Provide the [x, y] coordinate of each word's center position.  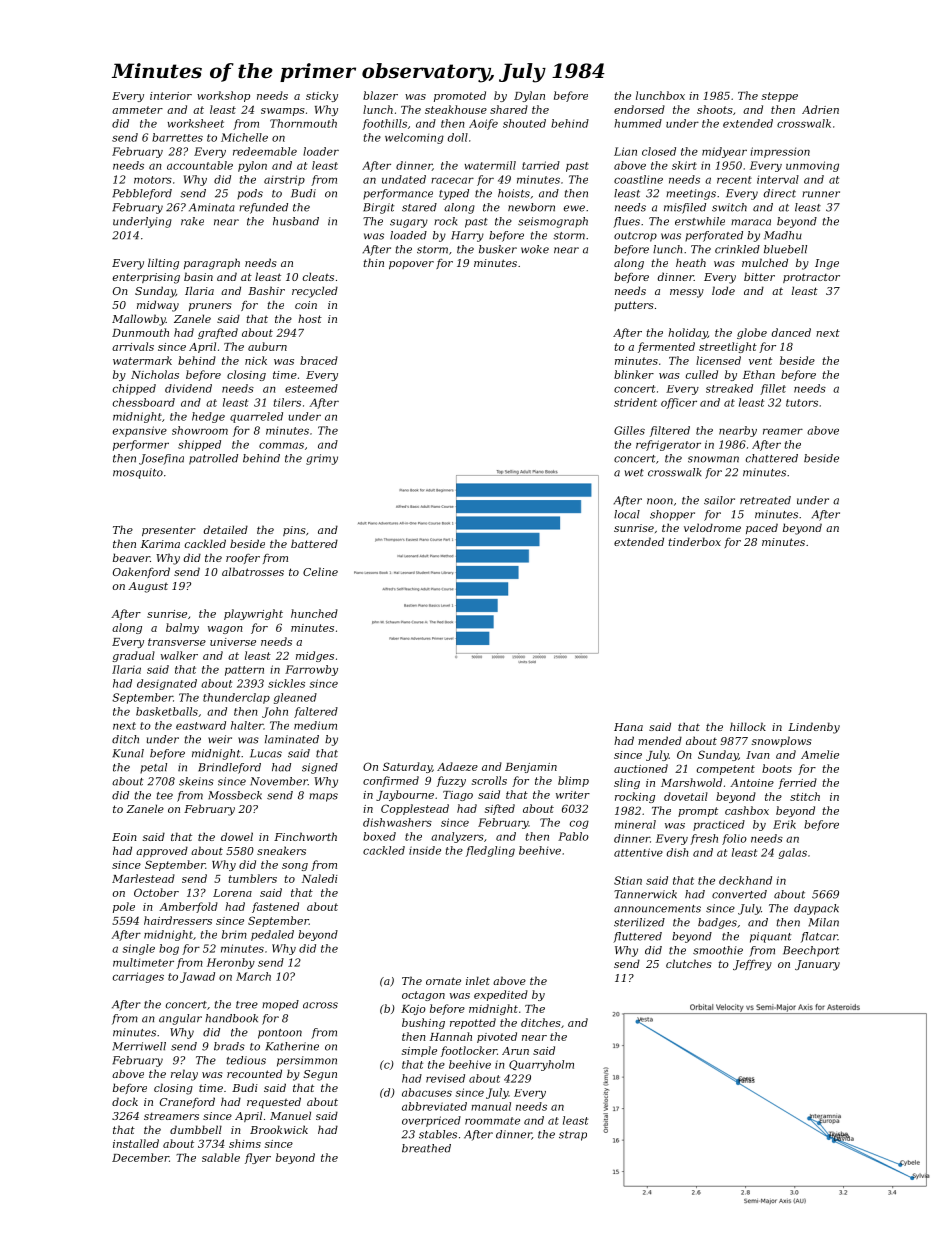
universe [233, 642]
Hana [628, 727]
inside [425, 850]
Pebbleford [142, 194]
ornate [443, 981]
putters [634, 306]
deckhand [745, 880]
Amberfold [188, 907]
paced [762, 528]
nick [256, 360]
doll [457, 137]
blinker [634, 374]
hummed [638, 123]
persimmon [307, 1061]
